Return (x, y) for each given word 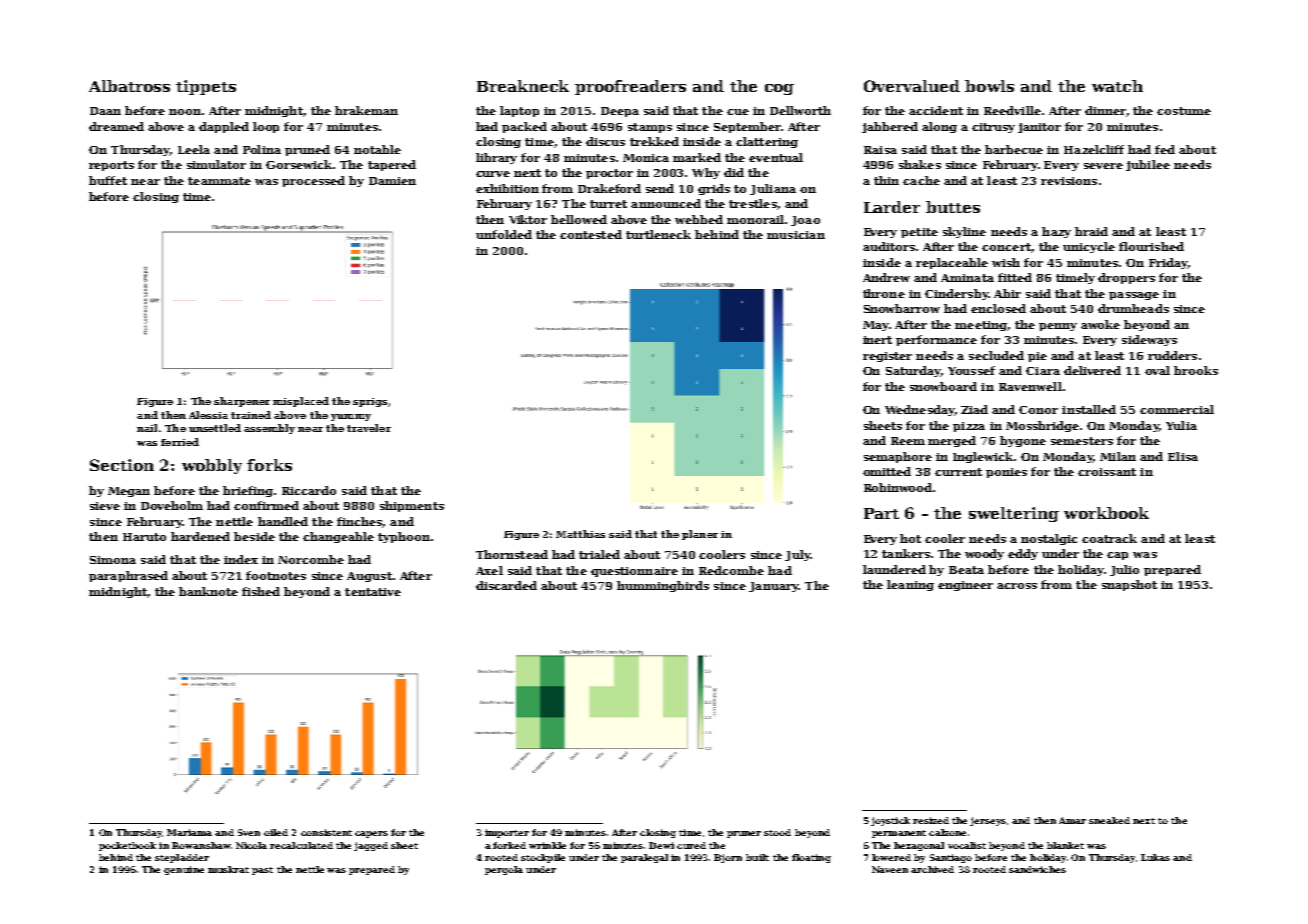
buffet (108, 180)
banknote (208, 591)
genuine (184, 870)
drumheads (1133, 308)
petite (919, 233)
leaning (910, 585)
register (887, 357)
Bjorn (728, 858)
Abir (1007, 293)
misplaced (301, 402)
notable (377, 149)
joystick (890, 821)
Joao (805, 221)
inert (877, 340)
